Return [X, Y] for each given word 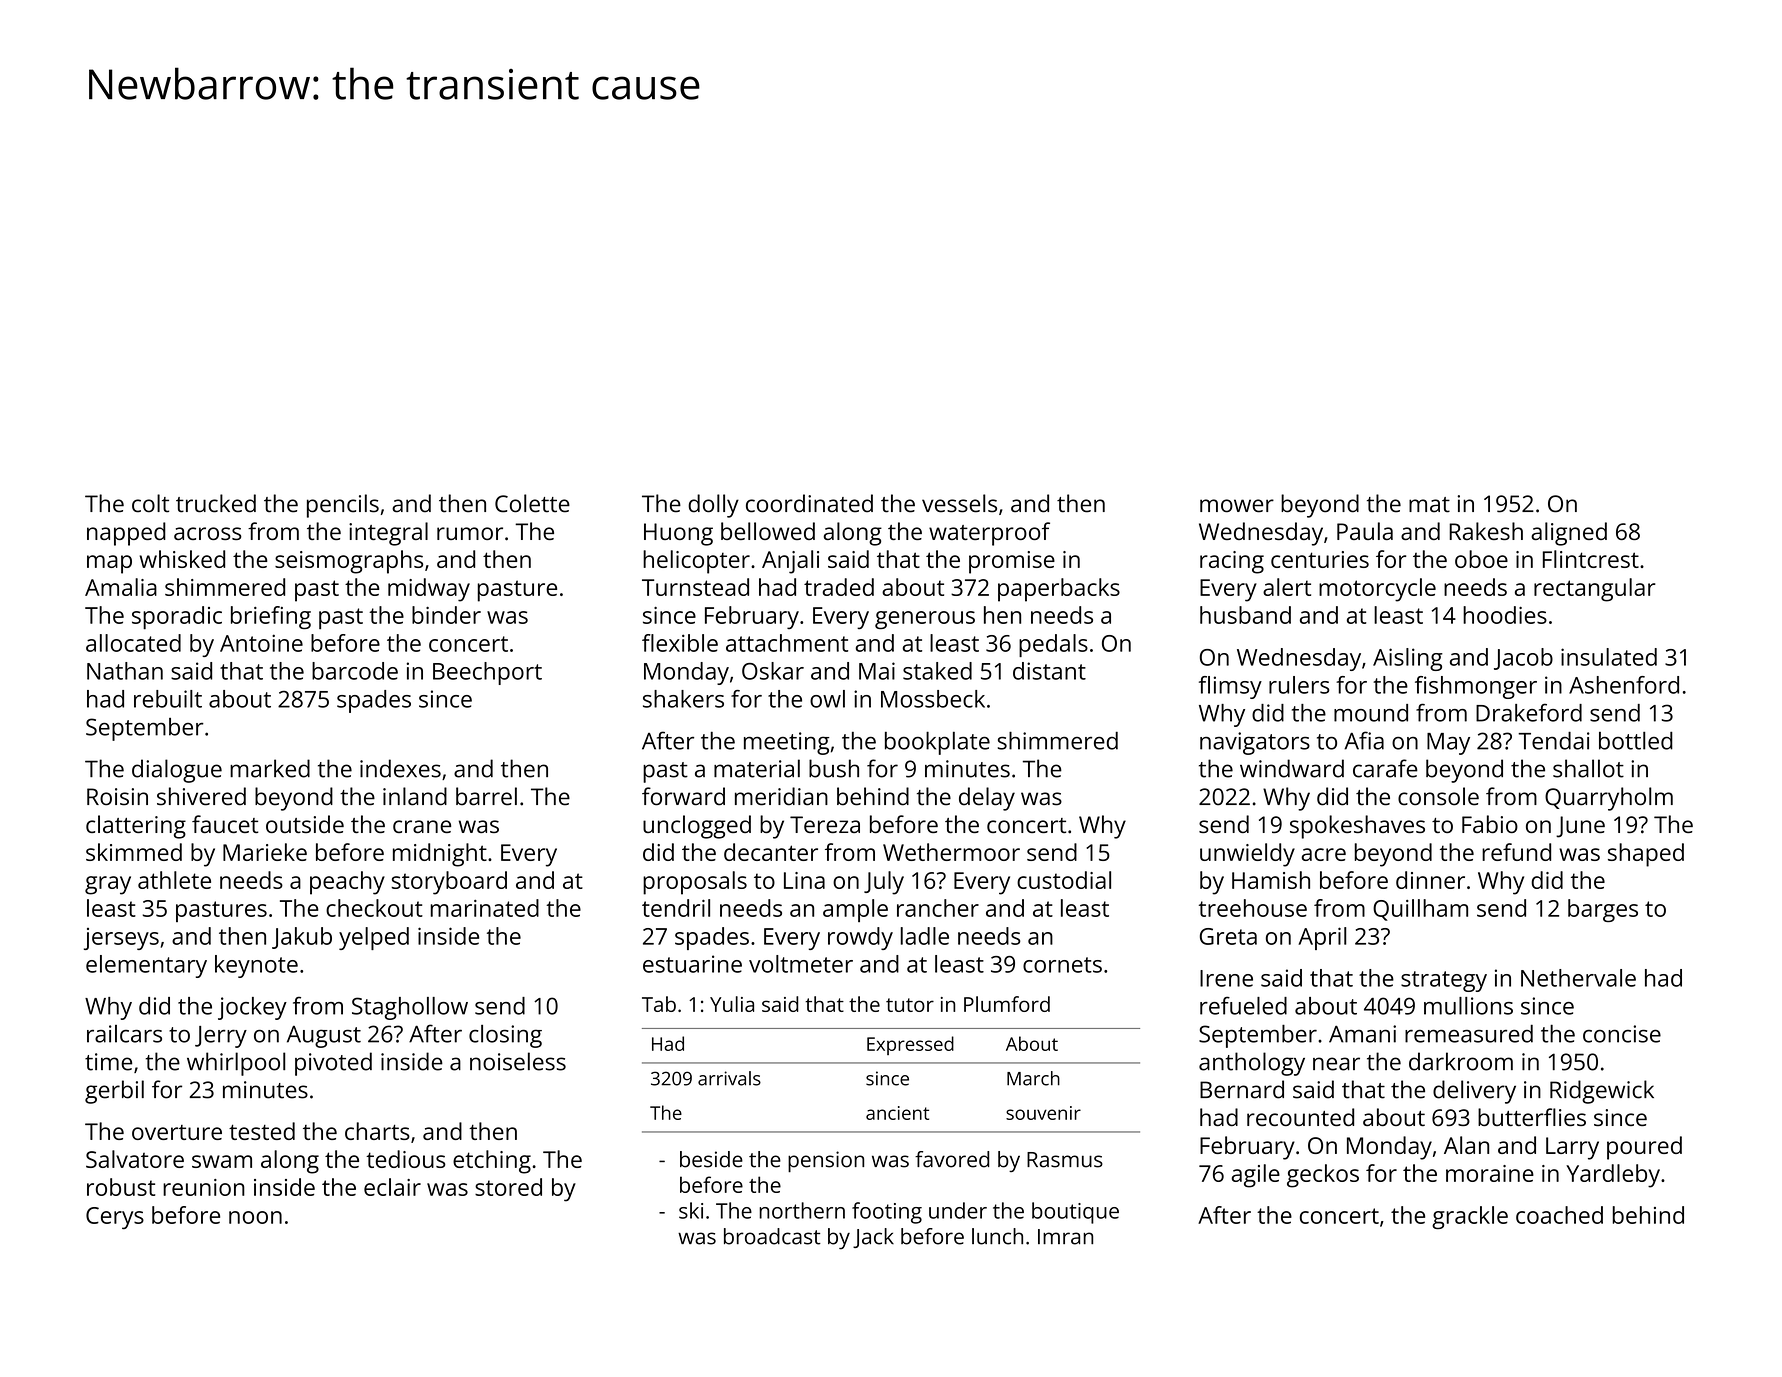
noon [255, 1217]
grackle [1470, 1217]
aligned [1569, 534]
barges [1603, 910]
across [208, 533]
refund [1516, 852]
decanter [771, 852]
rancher [938, 908]
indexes [400, 768]
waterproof [989, 534]
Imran [1065, 1237]
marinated [485, 908]
